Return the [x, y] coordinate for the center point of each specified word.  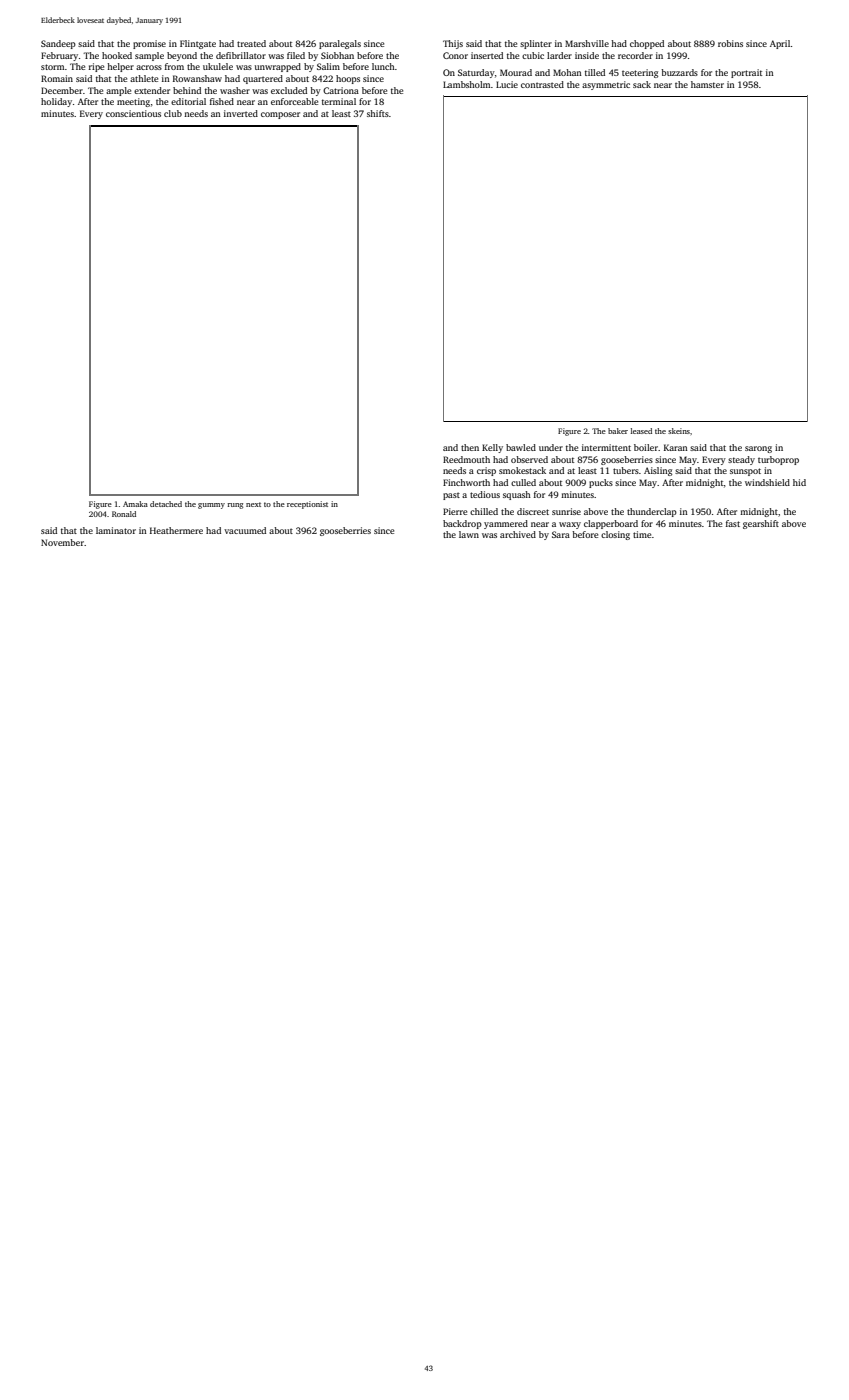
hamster [707, 84]
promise [149, 44]
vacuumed [245, 530]
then [470, 447]
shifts [378, 113]
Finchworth [466, 482]
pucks [601, 483]
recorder [635, 55]
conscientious [133, 113]
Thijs [453, 44]
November [62, 542]
